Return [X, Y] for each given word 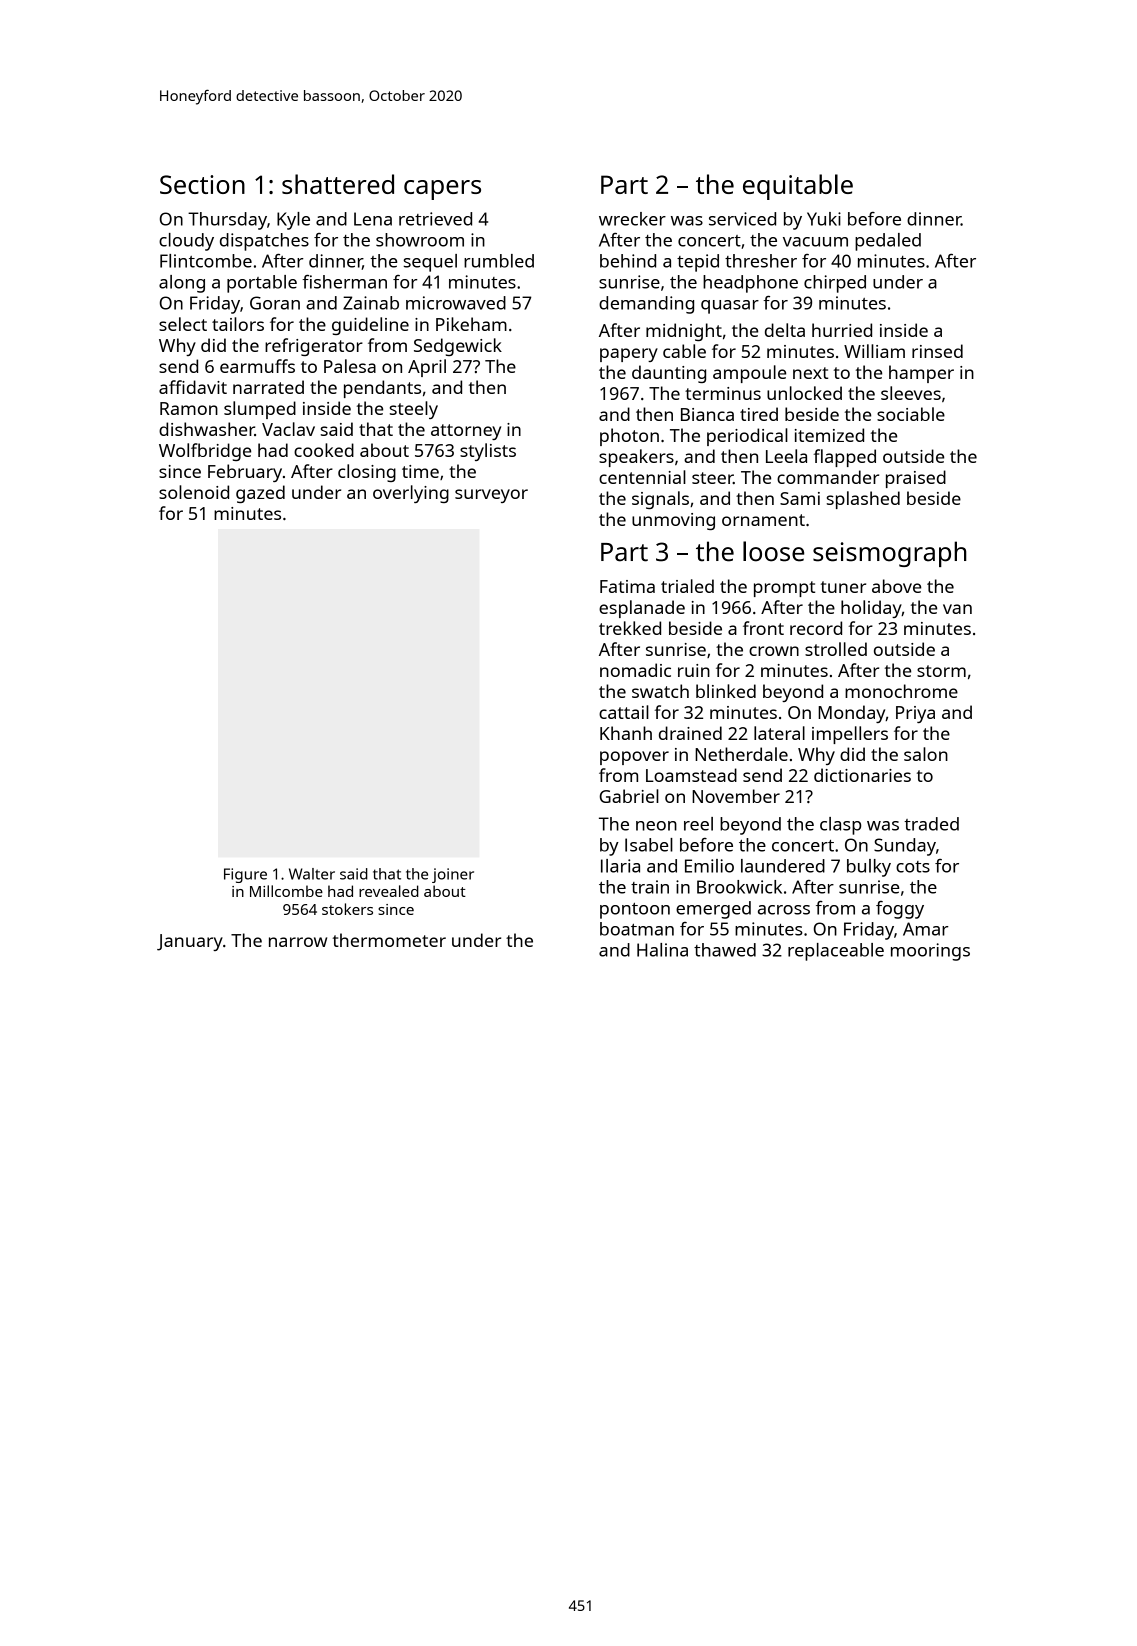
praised [916, 479]
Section [202, 184]
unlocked [804, 393]
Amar [926, 929]
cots [913, 867]
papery [629, 355]
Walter [312, 874]
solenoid [194, 492]
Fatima [627, 586]
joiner [453, 875]
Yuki [824, 219]
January [190, 942]
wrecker [632, 219]
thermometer [389, 940]
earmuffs [257, 366]
